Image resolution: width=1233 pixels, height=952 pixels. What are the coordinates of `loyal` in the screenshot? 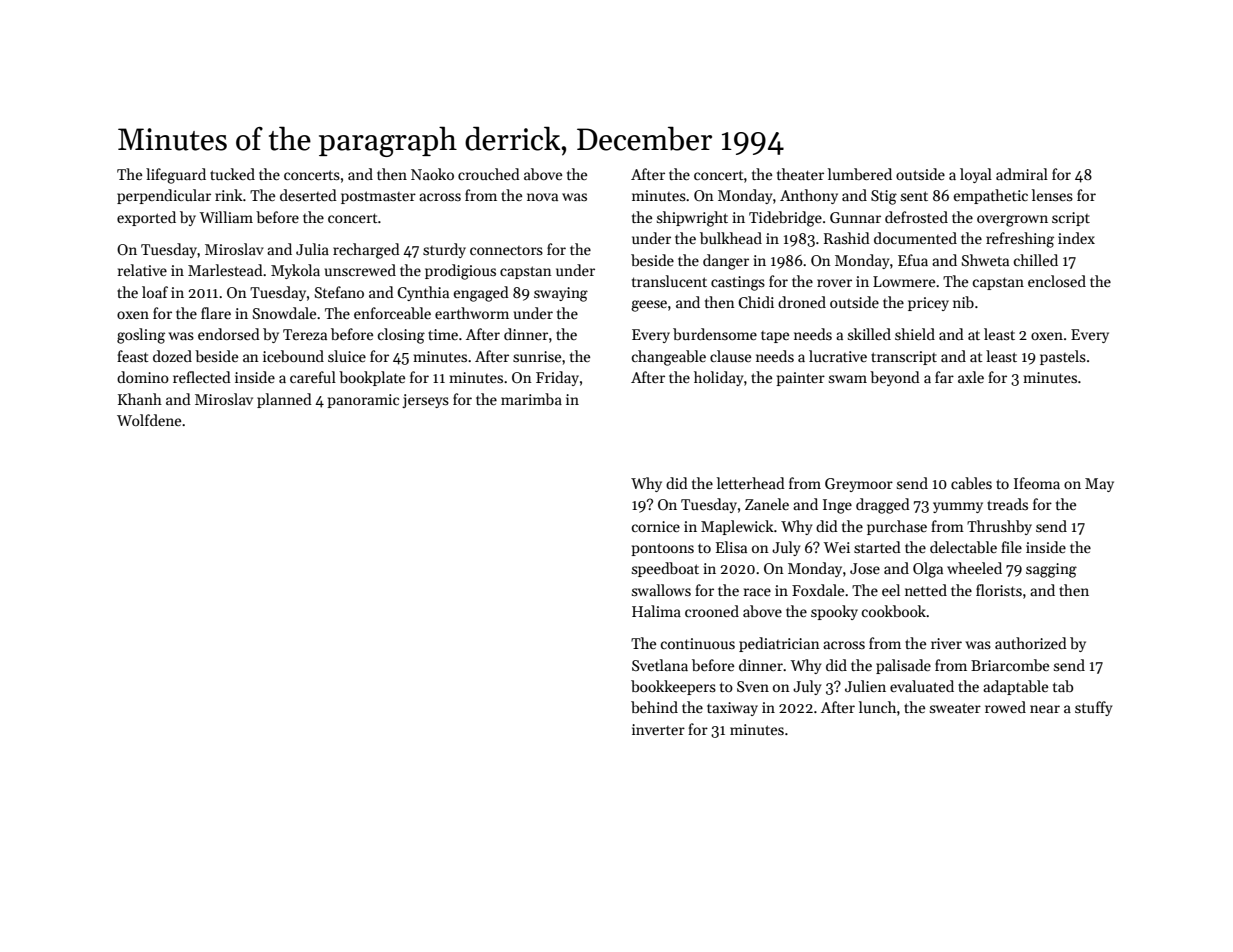 It's located at (976, 175).
